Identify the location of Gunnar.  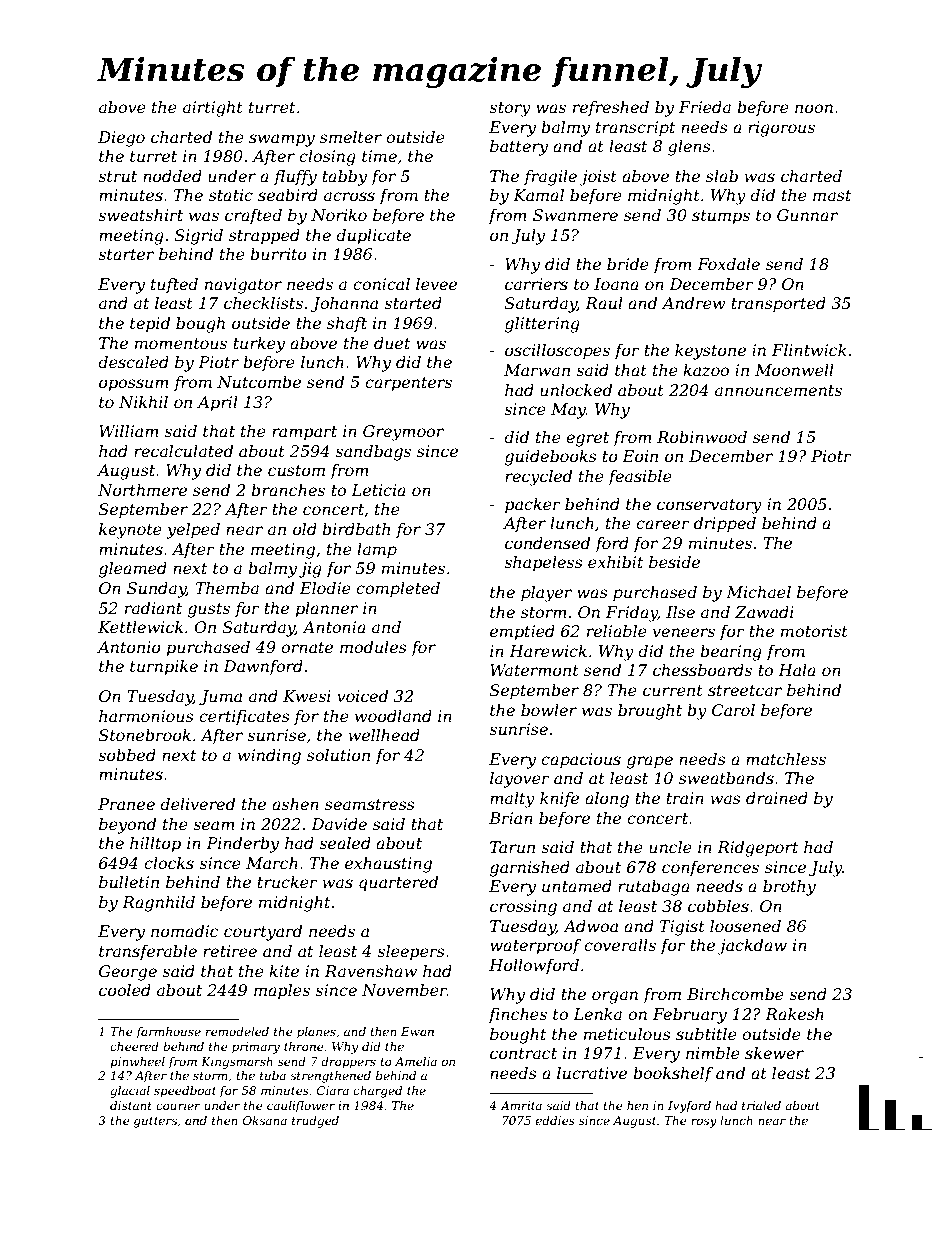
(807, 215).
